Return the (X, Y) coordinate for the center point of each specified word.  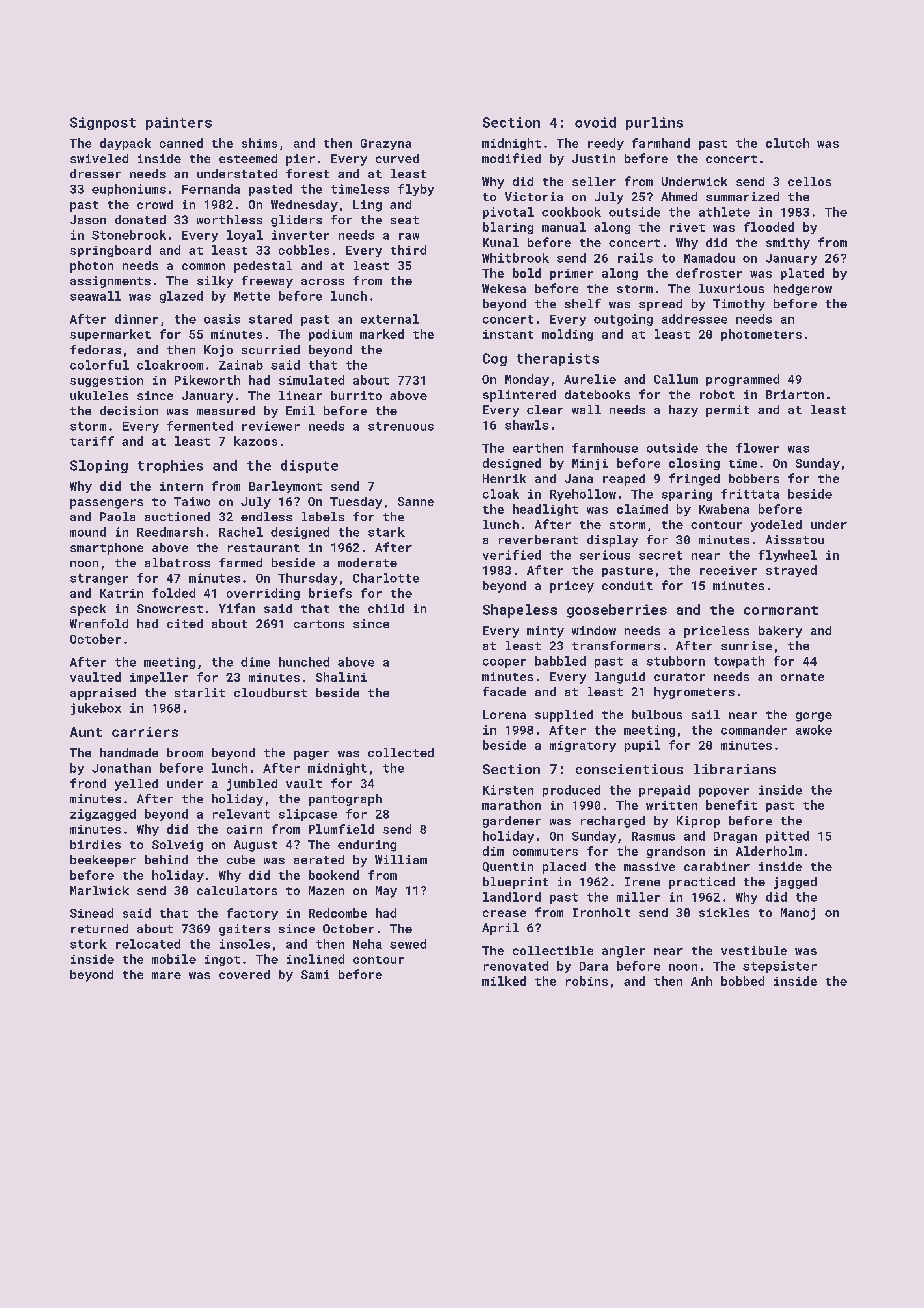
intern (181, 486)
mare (166, 975)
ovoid (595, 122)
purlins (654, 123)
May (386, 892)
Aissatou (795, 539)
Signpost (103, 123)
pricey (572, 587)
